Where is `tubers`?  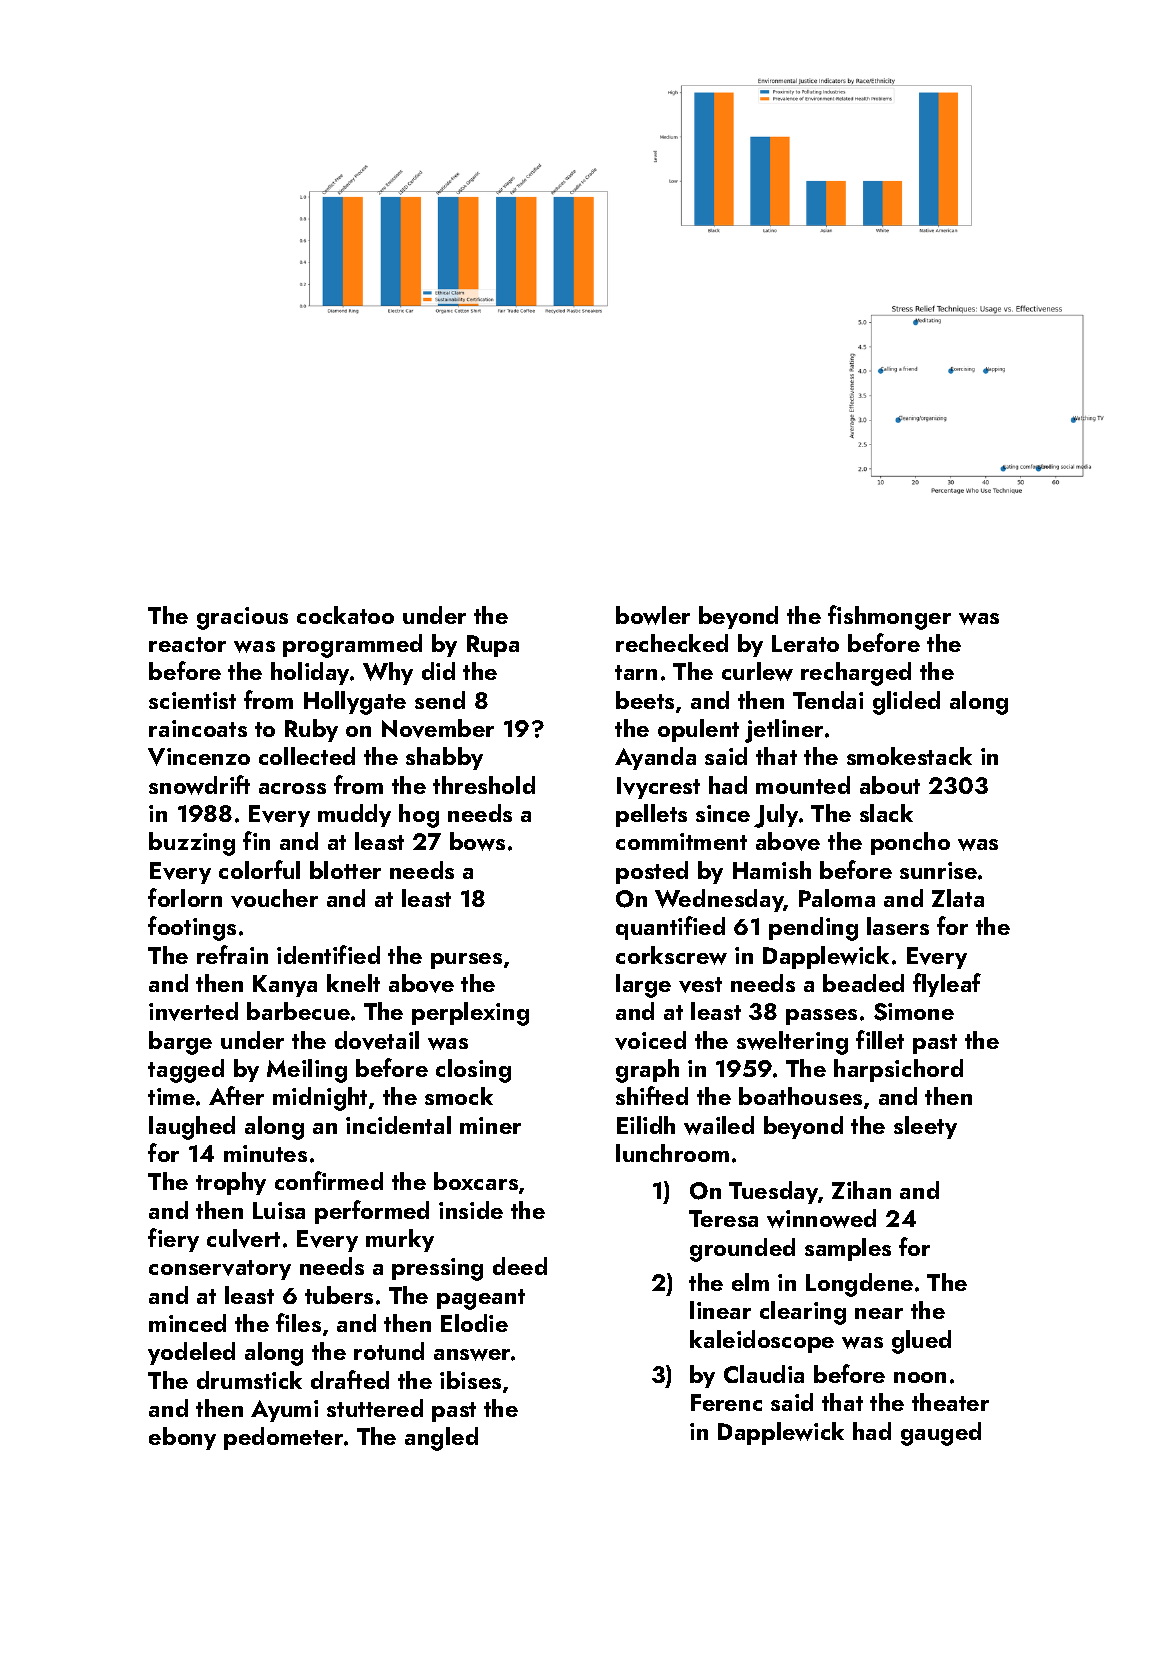
tubers is located at coordinates (339, 1295).
